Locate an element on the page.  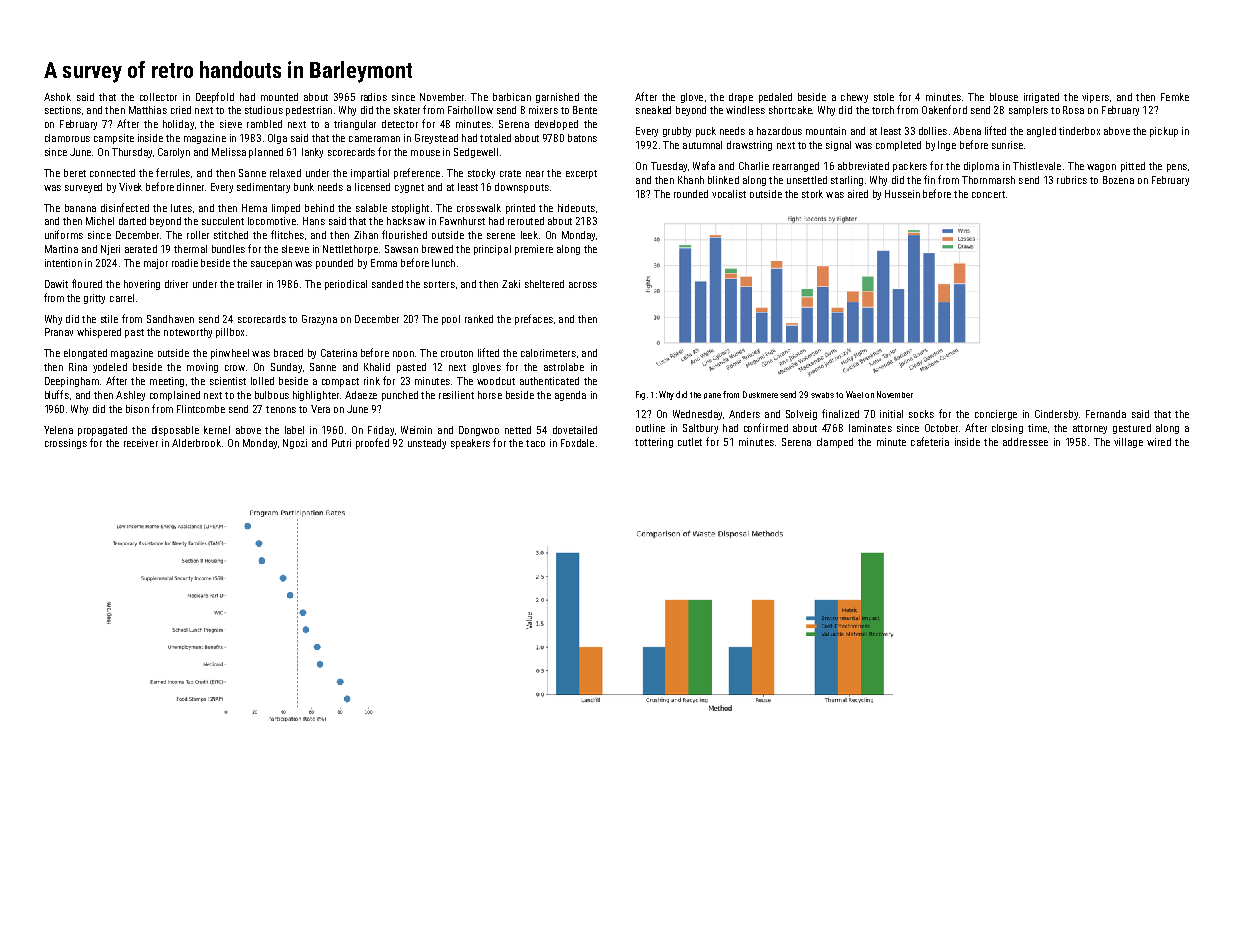
Ashok is located at coordinates (57, 97).
